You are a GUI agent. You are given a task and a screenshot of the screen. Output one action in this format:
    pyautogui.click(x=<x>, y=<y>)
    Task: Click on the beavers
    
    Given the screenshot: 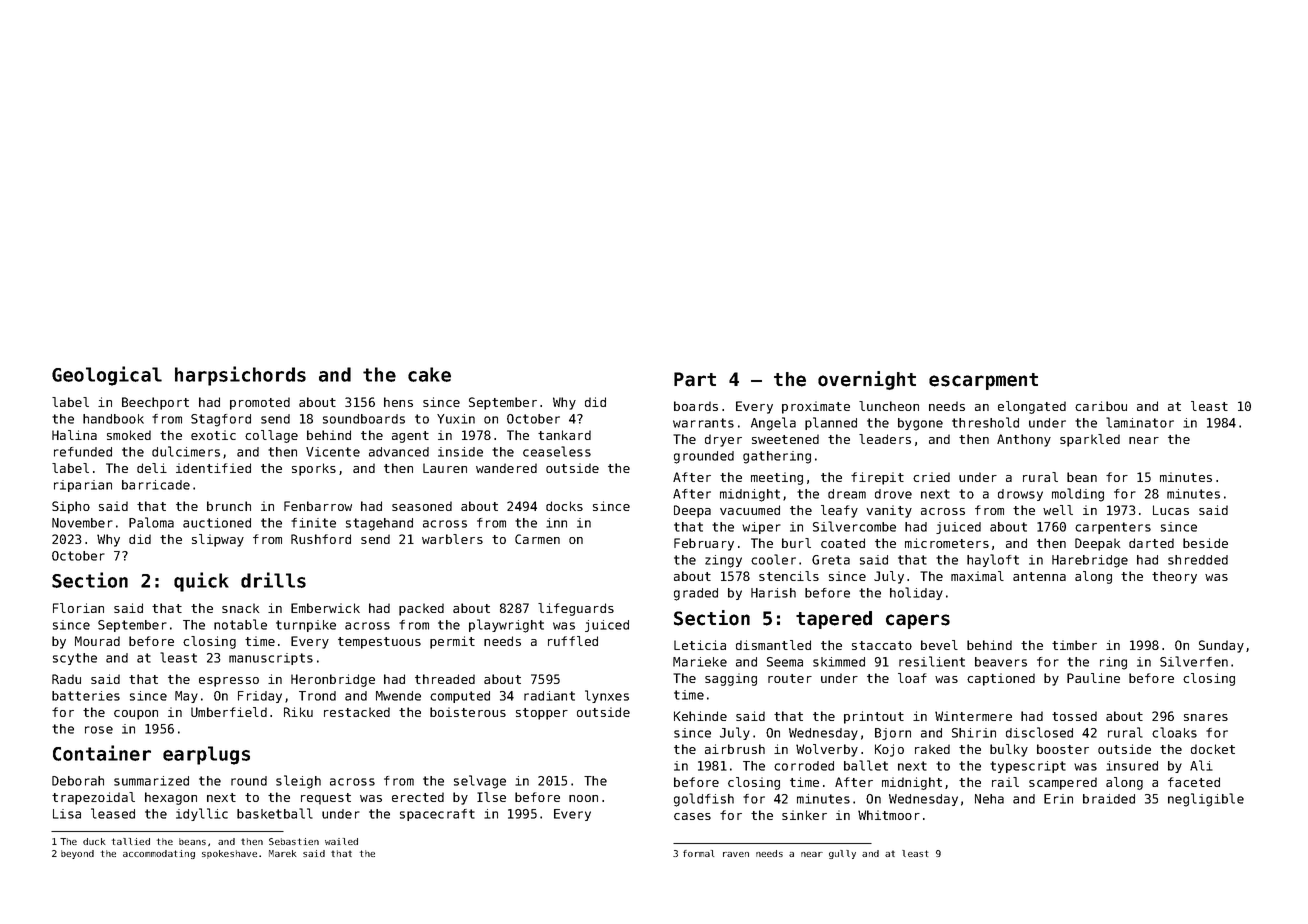 What is the action you would take?
    pyautogui.click(x=1001, y=662)
